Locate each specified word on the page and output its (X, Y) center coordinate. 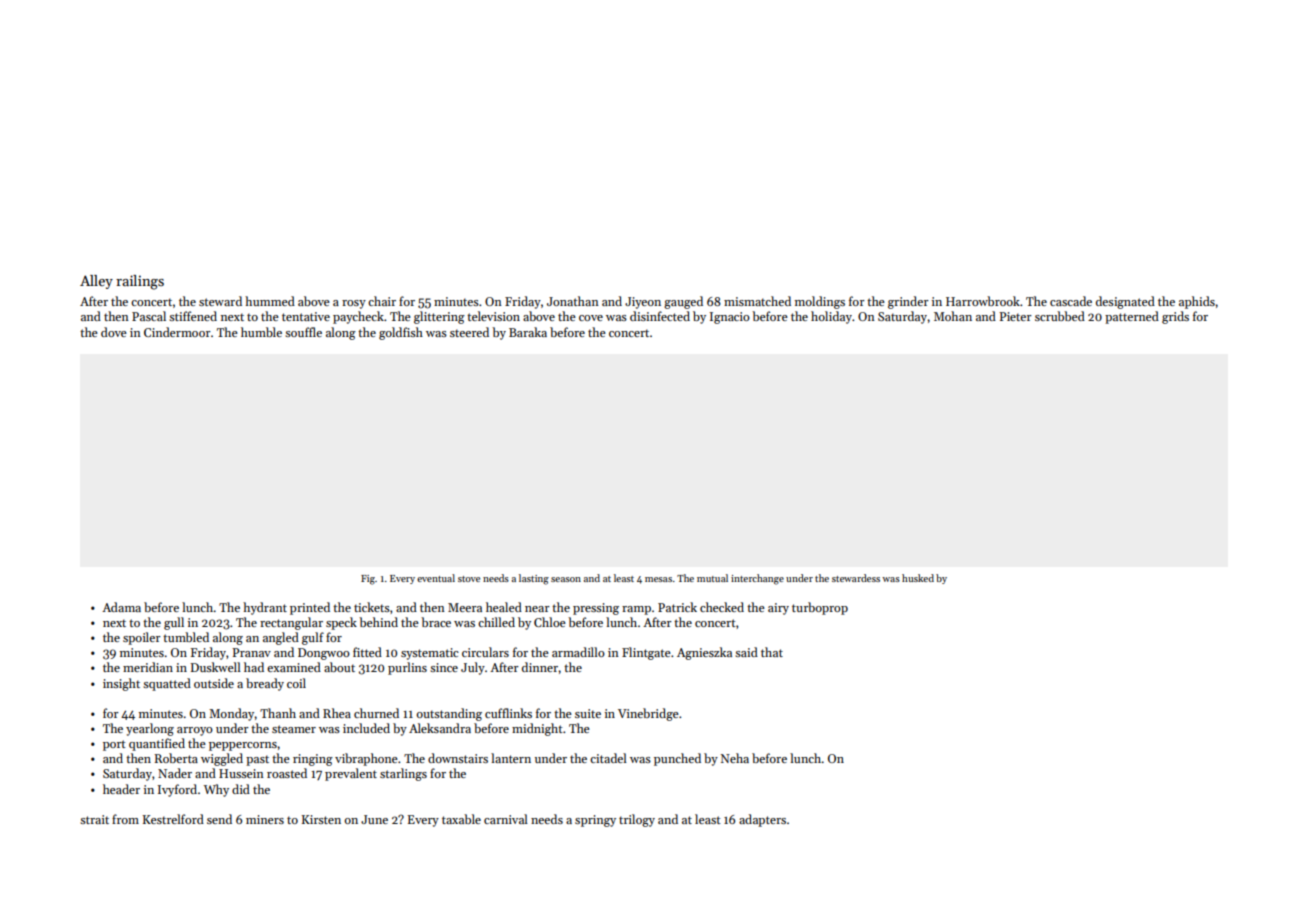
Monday (232, 714)
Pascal (149, 316)
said (746, 652)
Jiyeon (643, 303)
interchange (757, 579)
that (772, 652)
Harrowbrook (983, 301)
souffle (303, 332)
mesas (658, 579)
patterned (1132, 317)
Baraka (528, 332)
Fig (368, 580)
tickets (372, 607)
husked (918, 578)
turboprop (820, 608)
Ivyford (177, 790)
